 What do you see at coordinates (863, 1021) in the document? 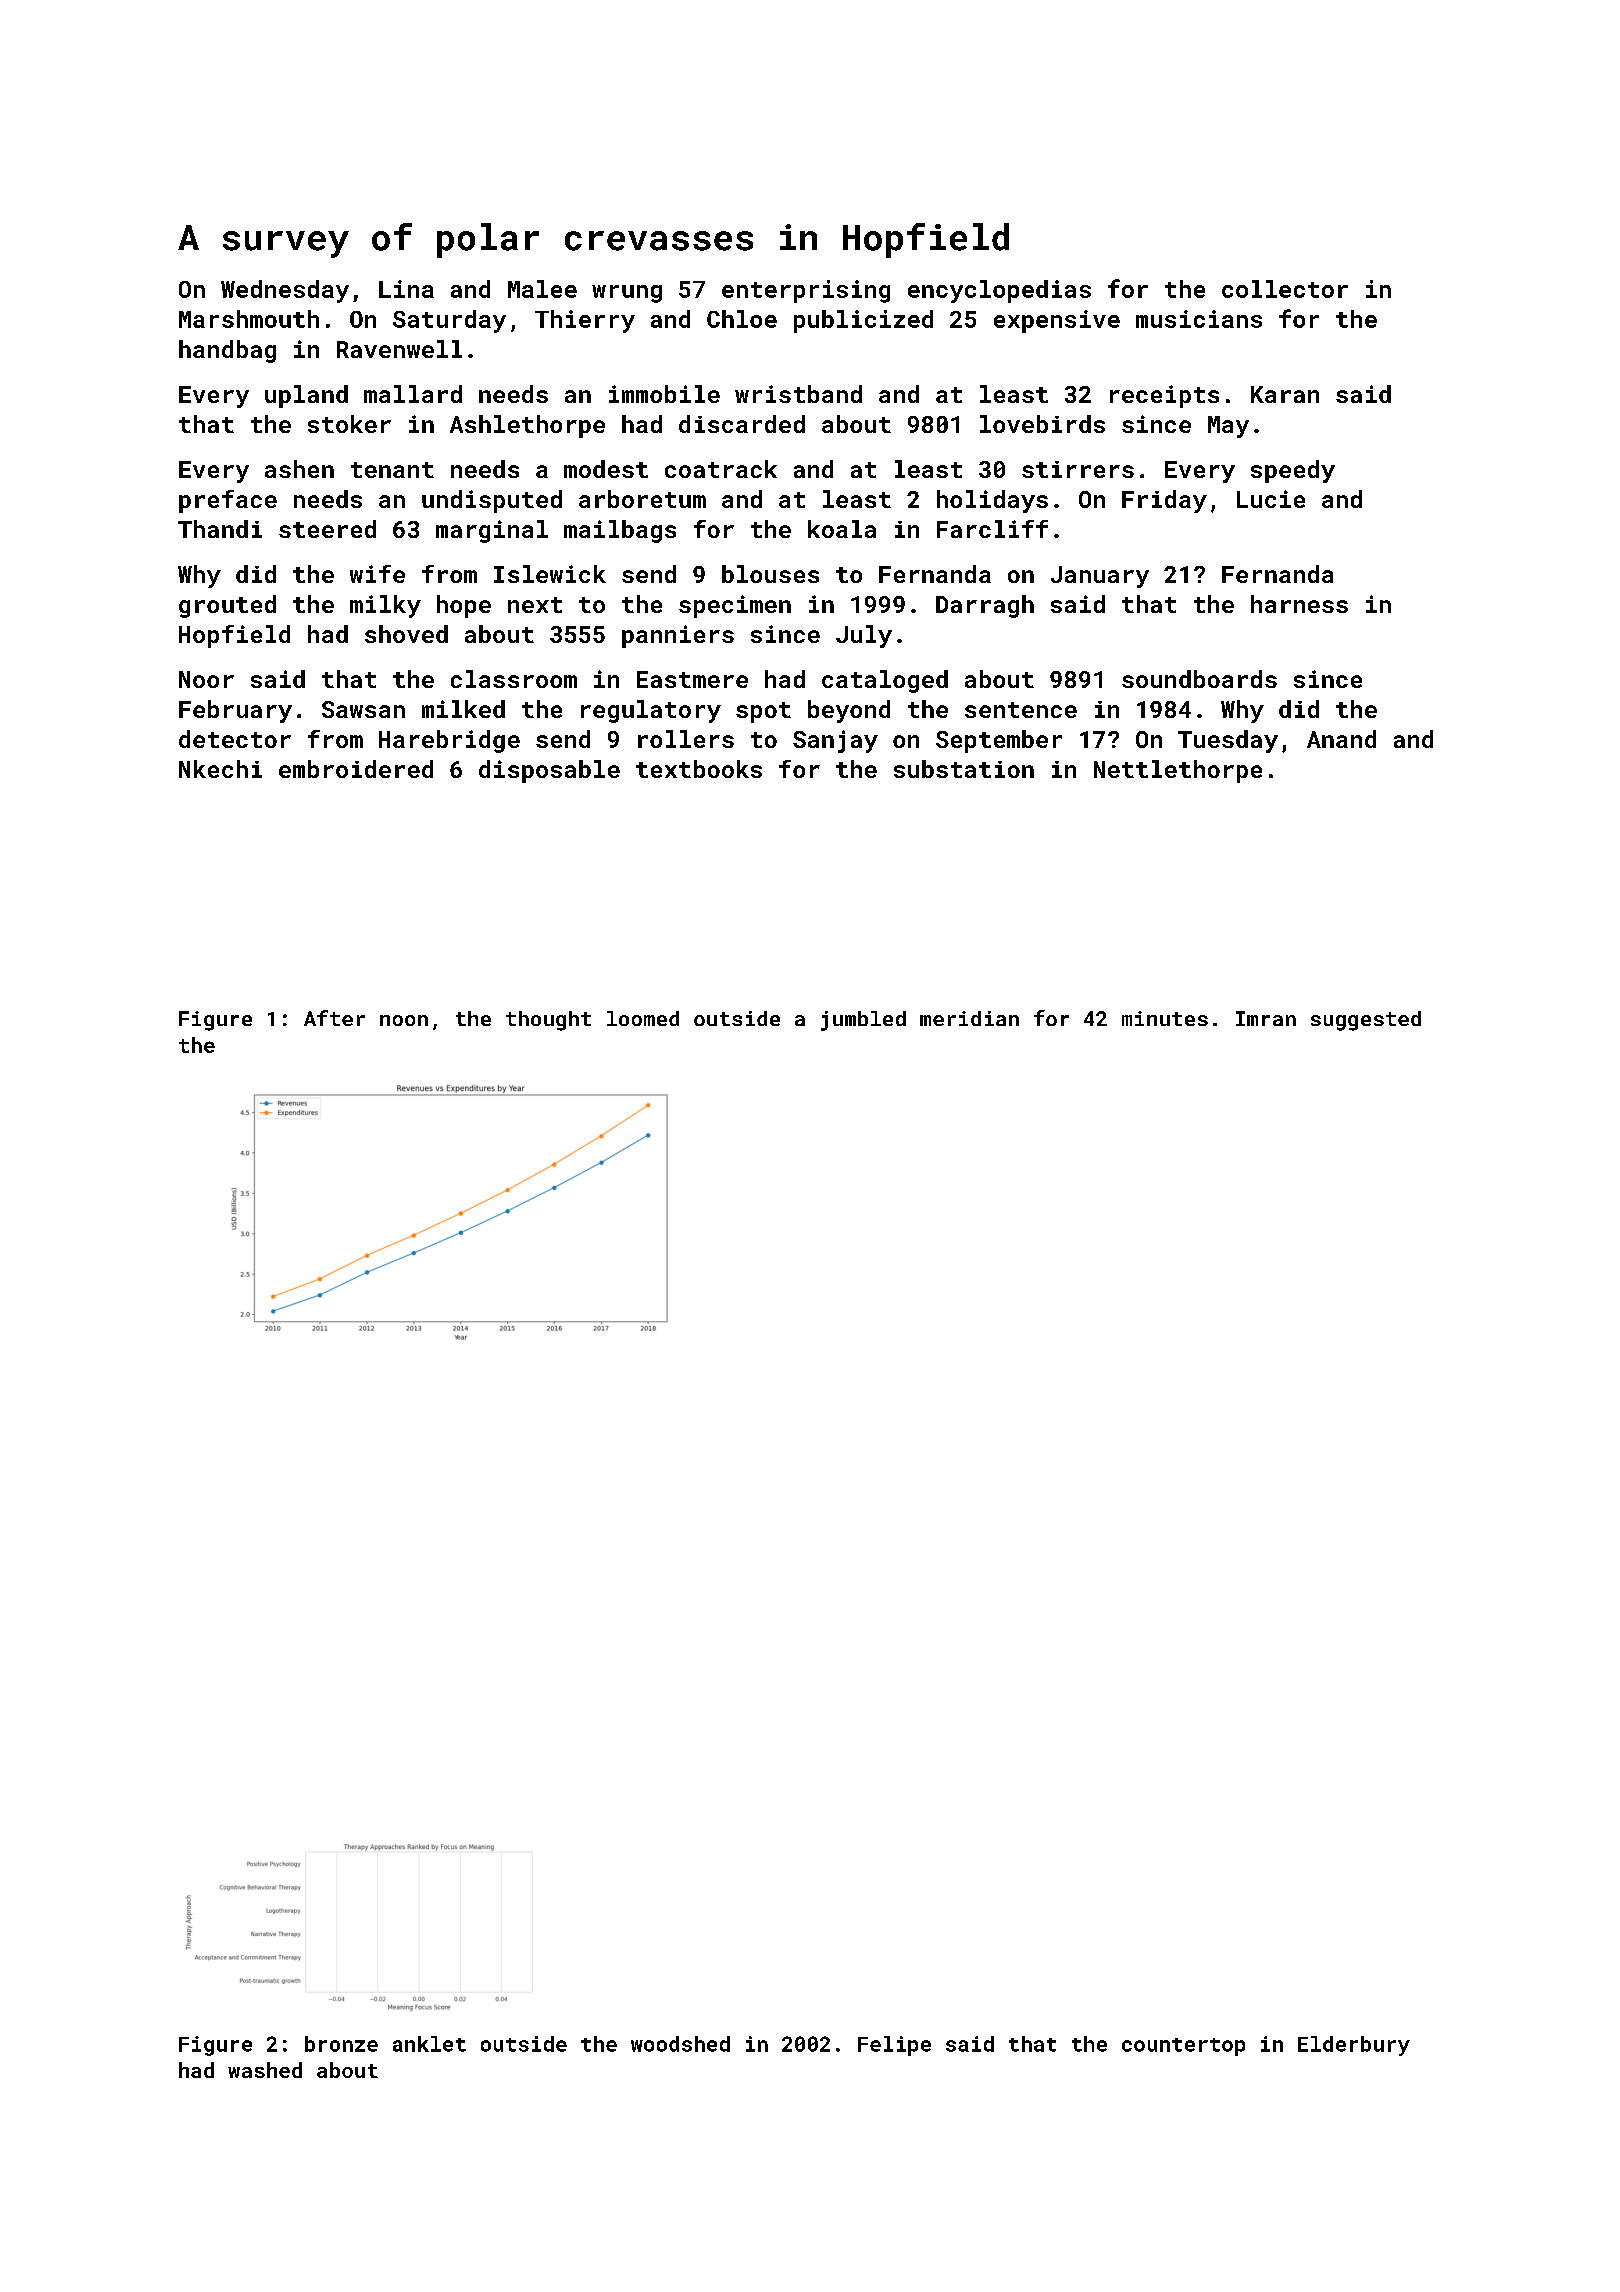
I see `jumbled` at bounding box center [863, 1021].
